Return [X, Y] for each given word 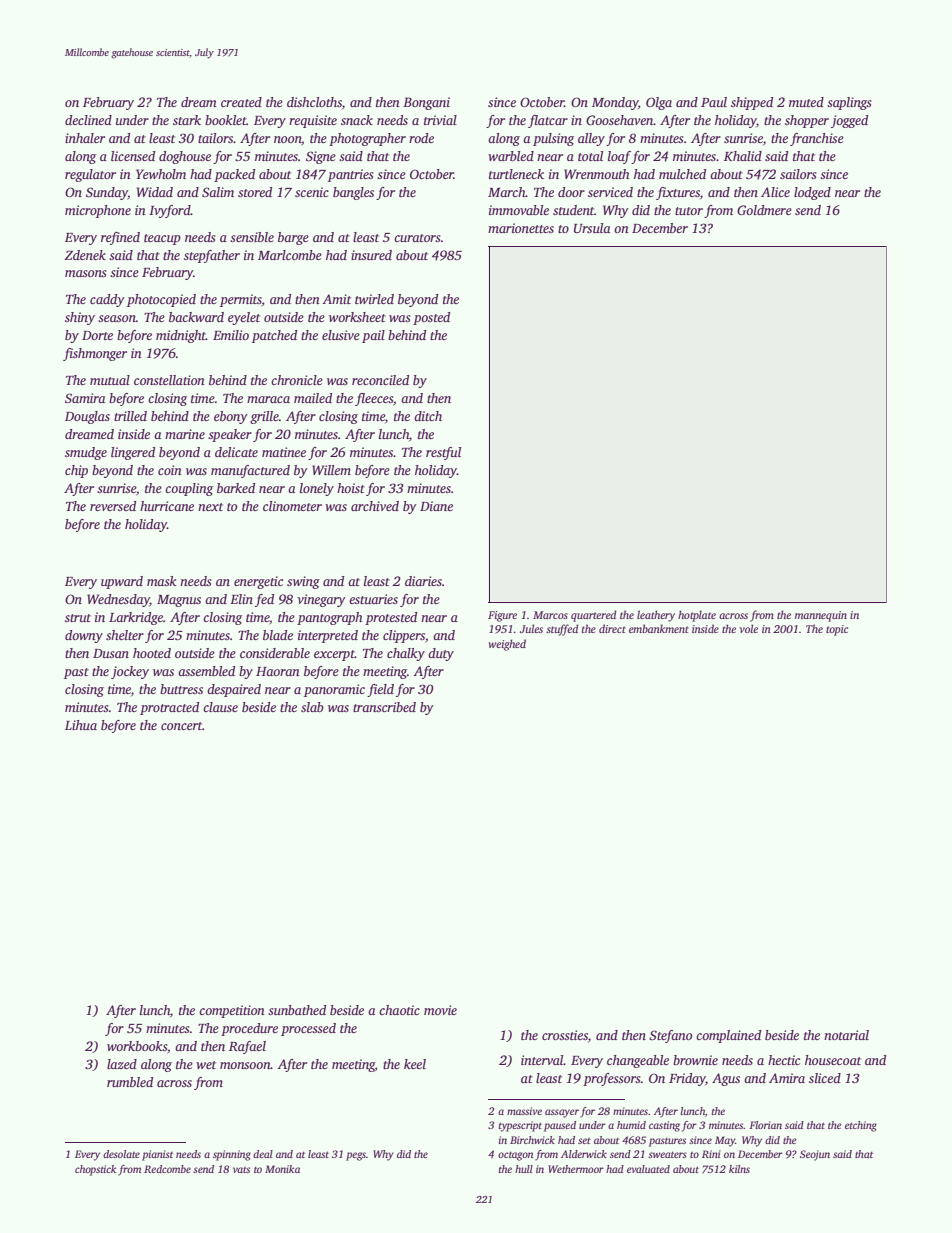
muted [806, 102]
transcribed [384, 707]
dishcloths [314, 102]
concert [181, 726]
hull [524, 1169]
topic [837, 630]
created [241, 102]
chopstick [95, 1170]
